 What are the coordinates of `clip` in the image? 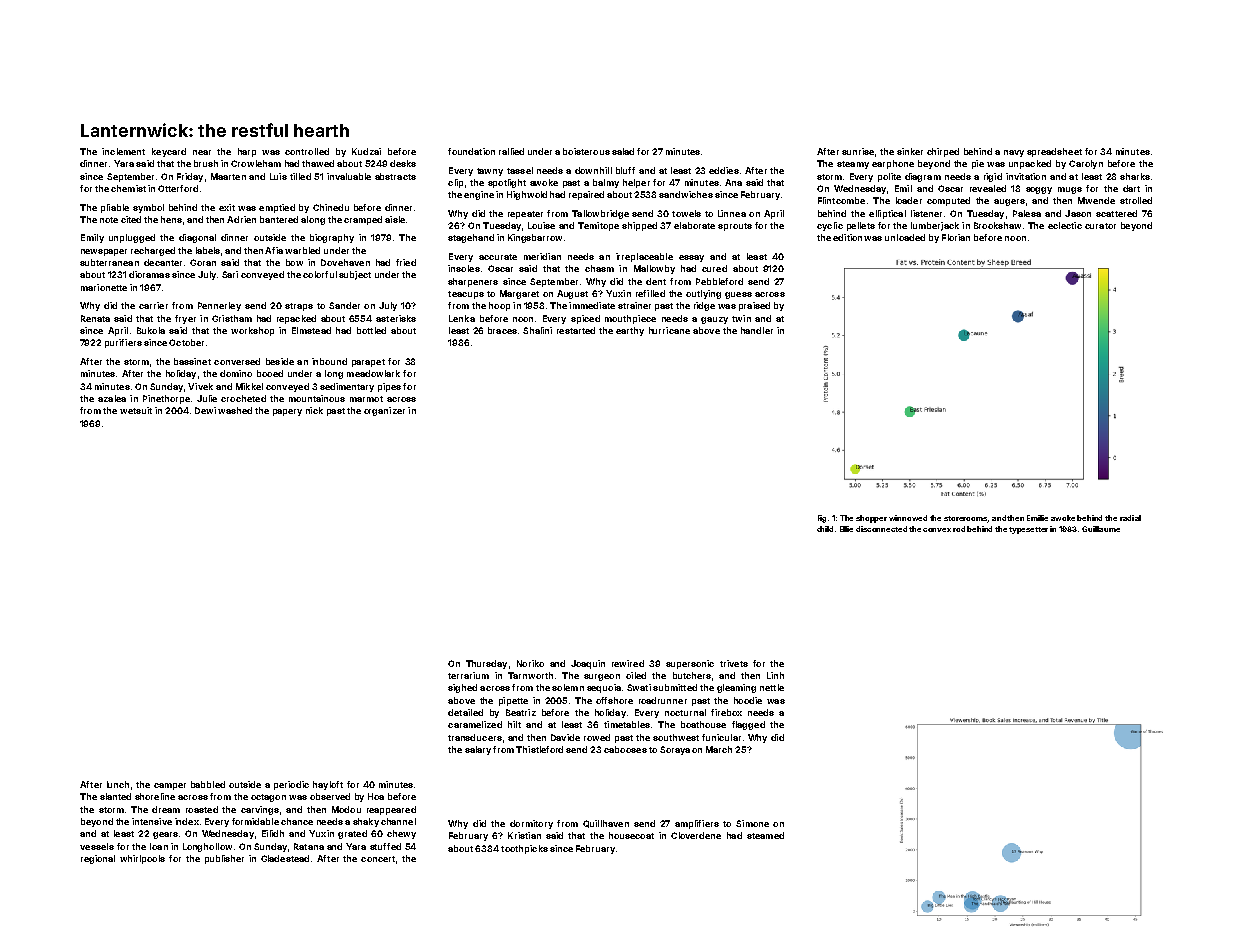 It's located at (455, 183).
